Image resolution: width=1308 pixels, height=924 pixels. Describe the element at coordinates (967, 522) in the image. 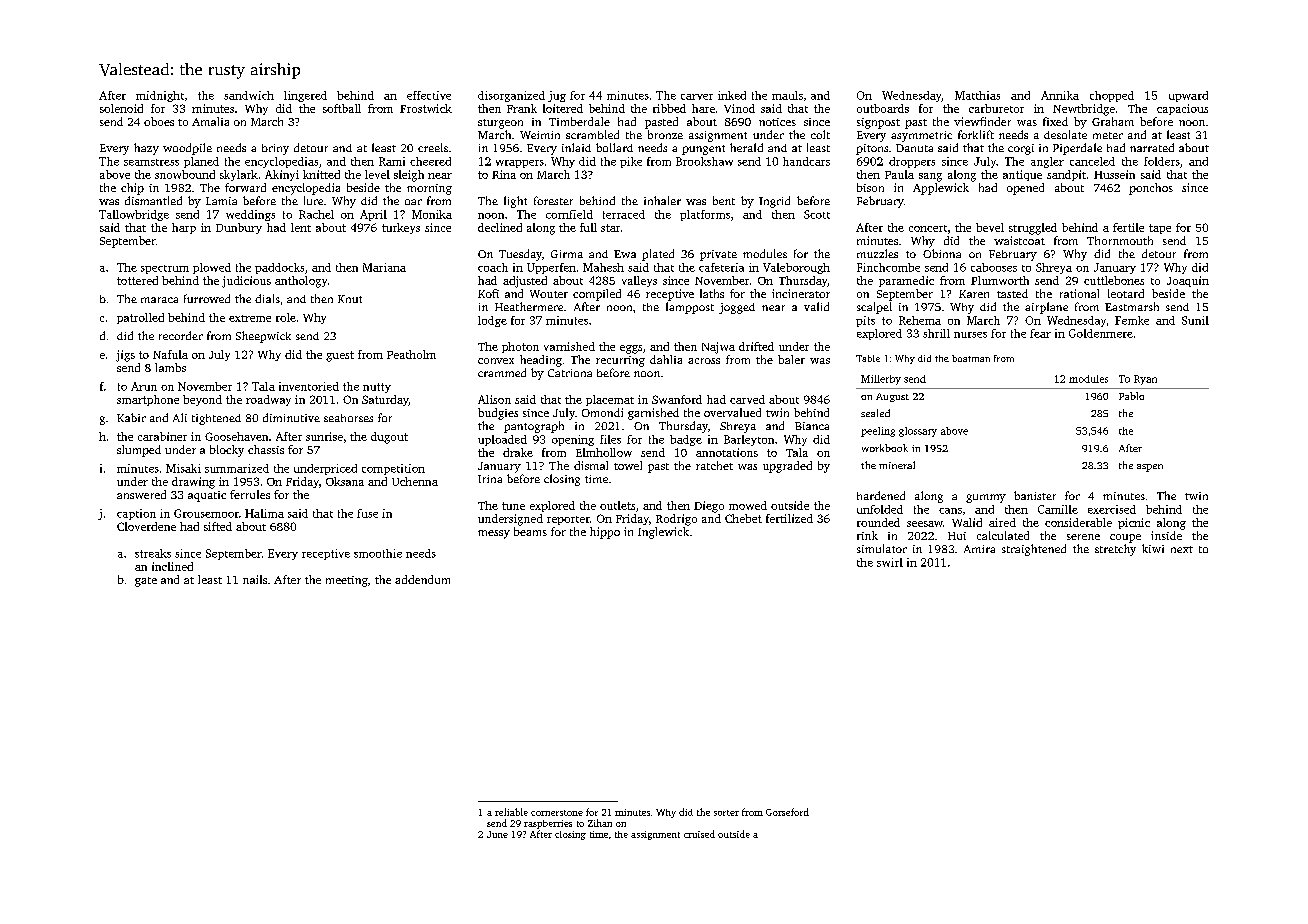

I see `Walid` at that location.
